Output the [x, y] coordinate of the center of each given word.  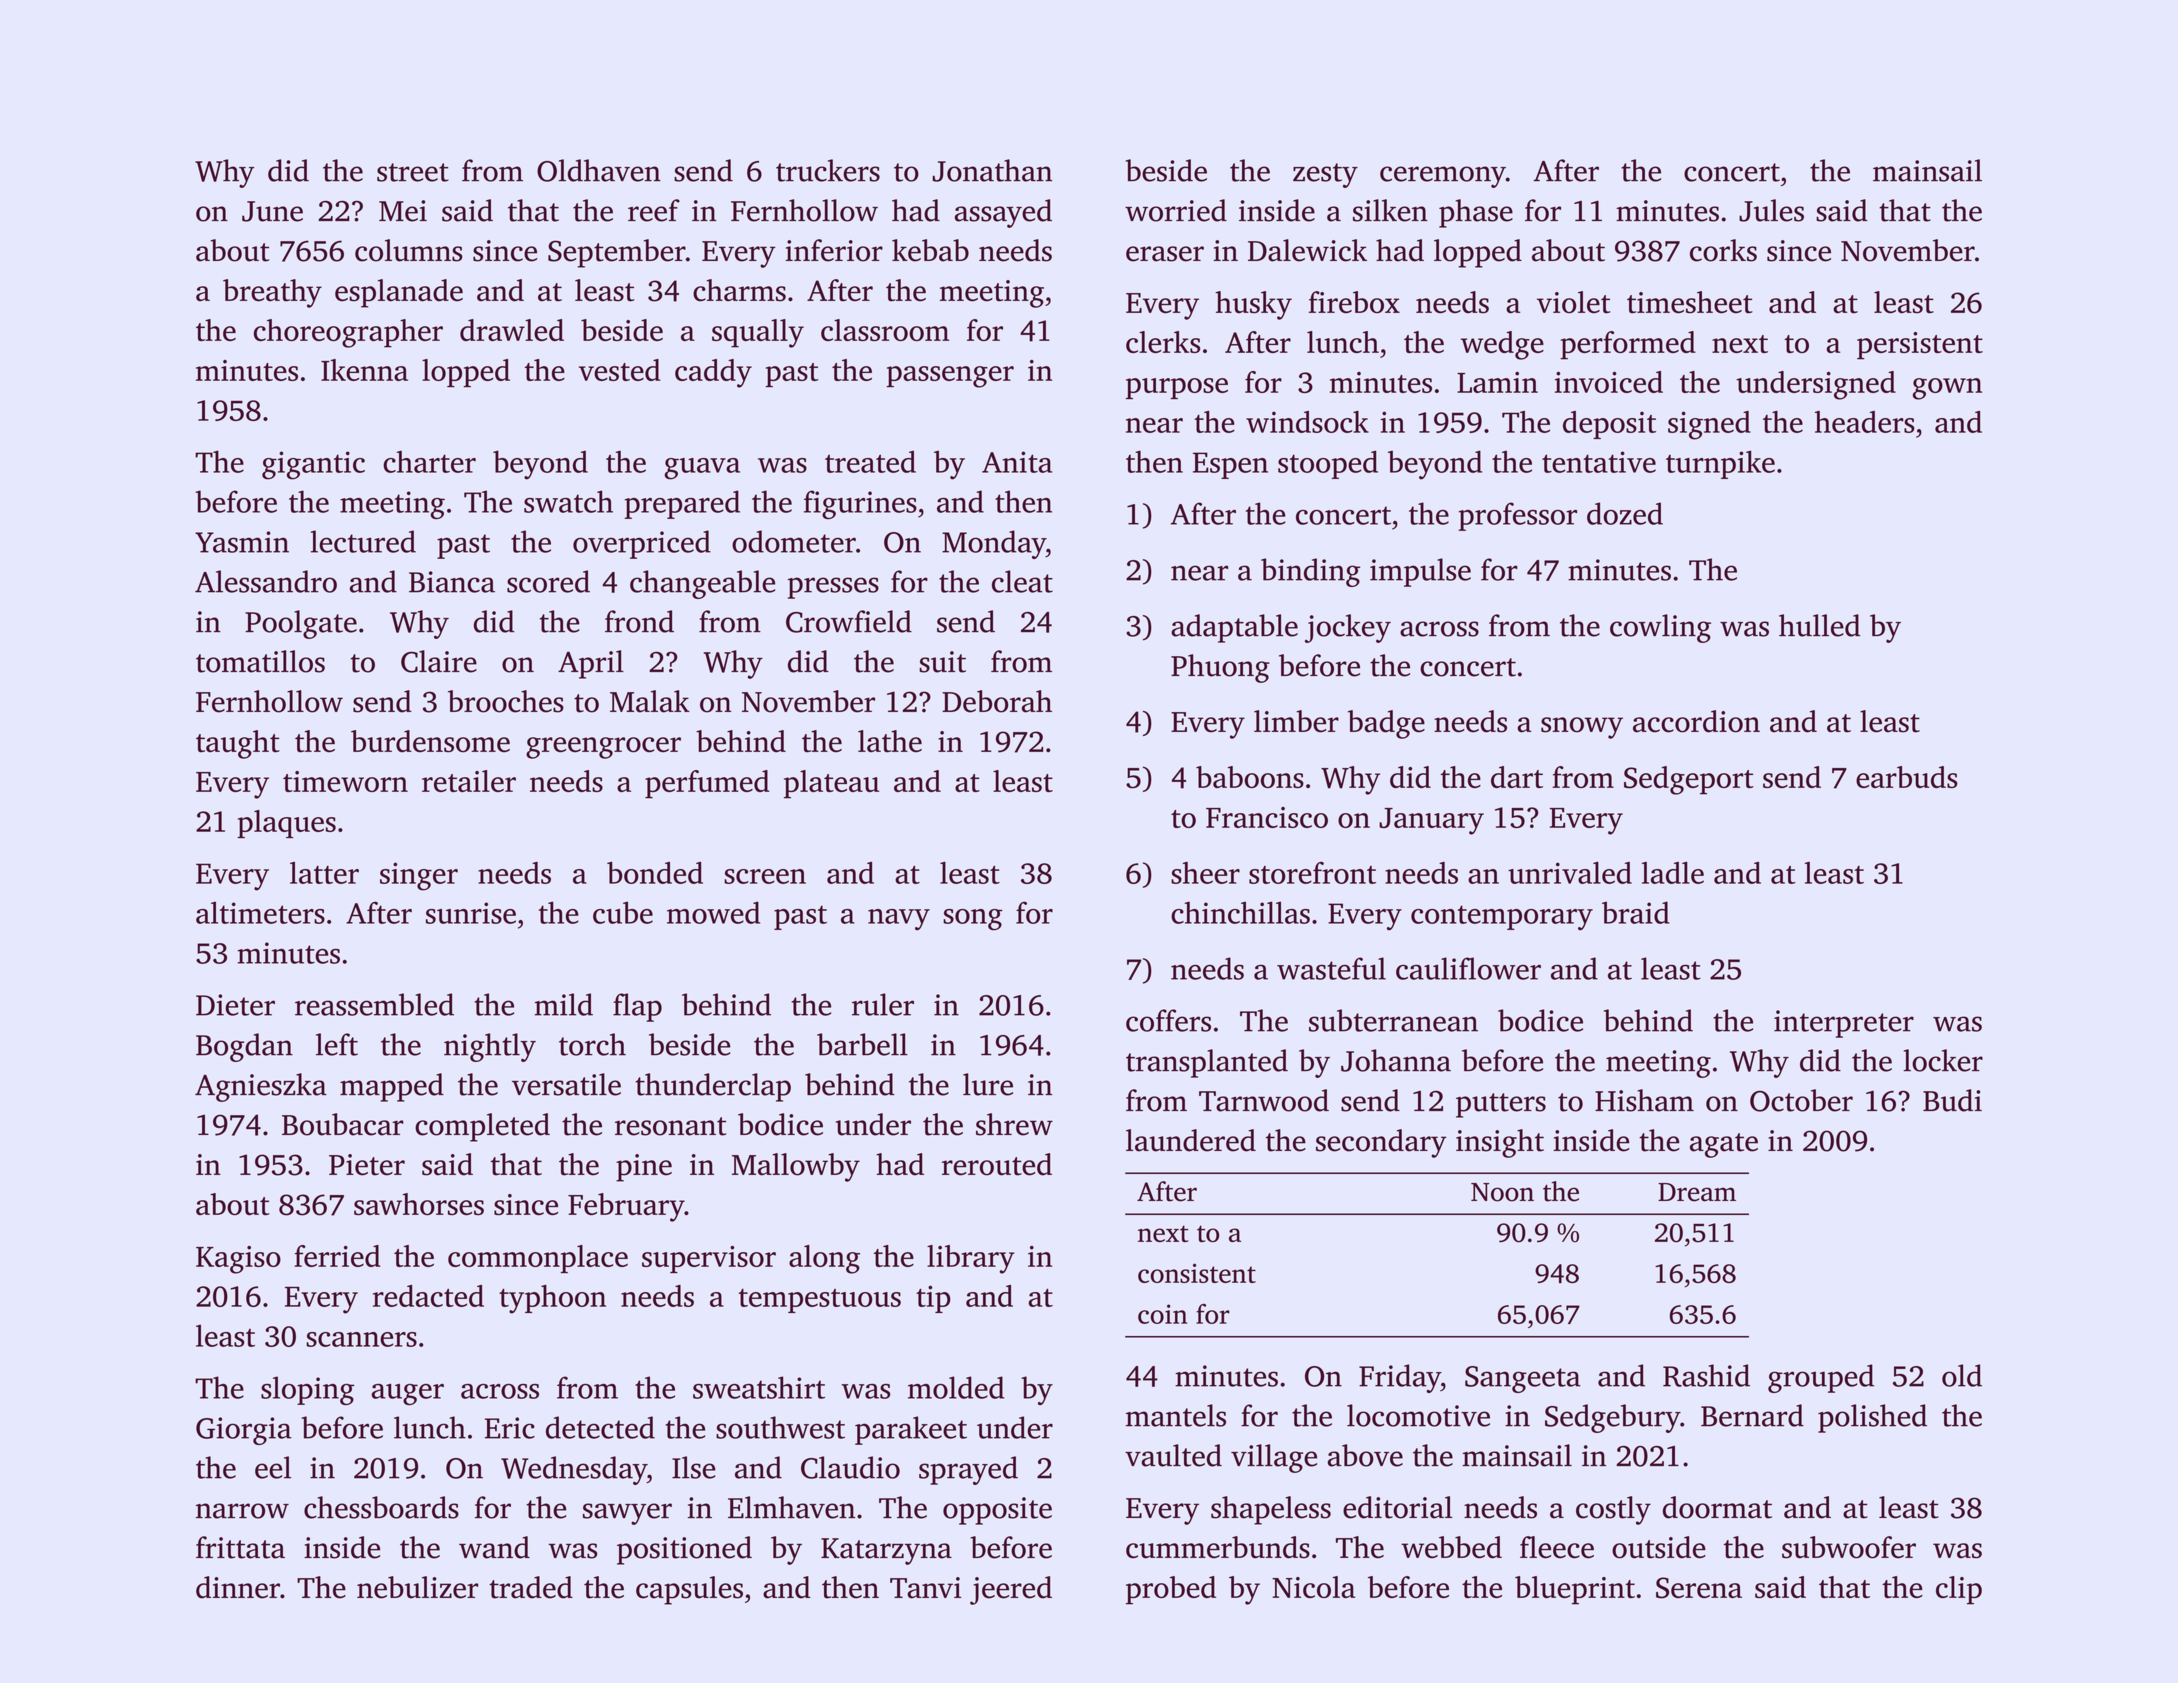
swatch [568, 501]
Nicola [1313, 1587]
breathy [272, 293]
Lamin [1497, 382]
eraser [1165, 254]
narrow [242, 1511]
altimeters [260, 912]
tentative [1599, 462]
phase [1476, 213]
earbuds [1907, 777]
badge [1386, 724]
